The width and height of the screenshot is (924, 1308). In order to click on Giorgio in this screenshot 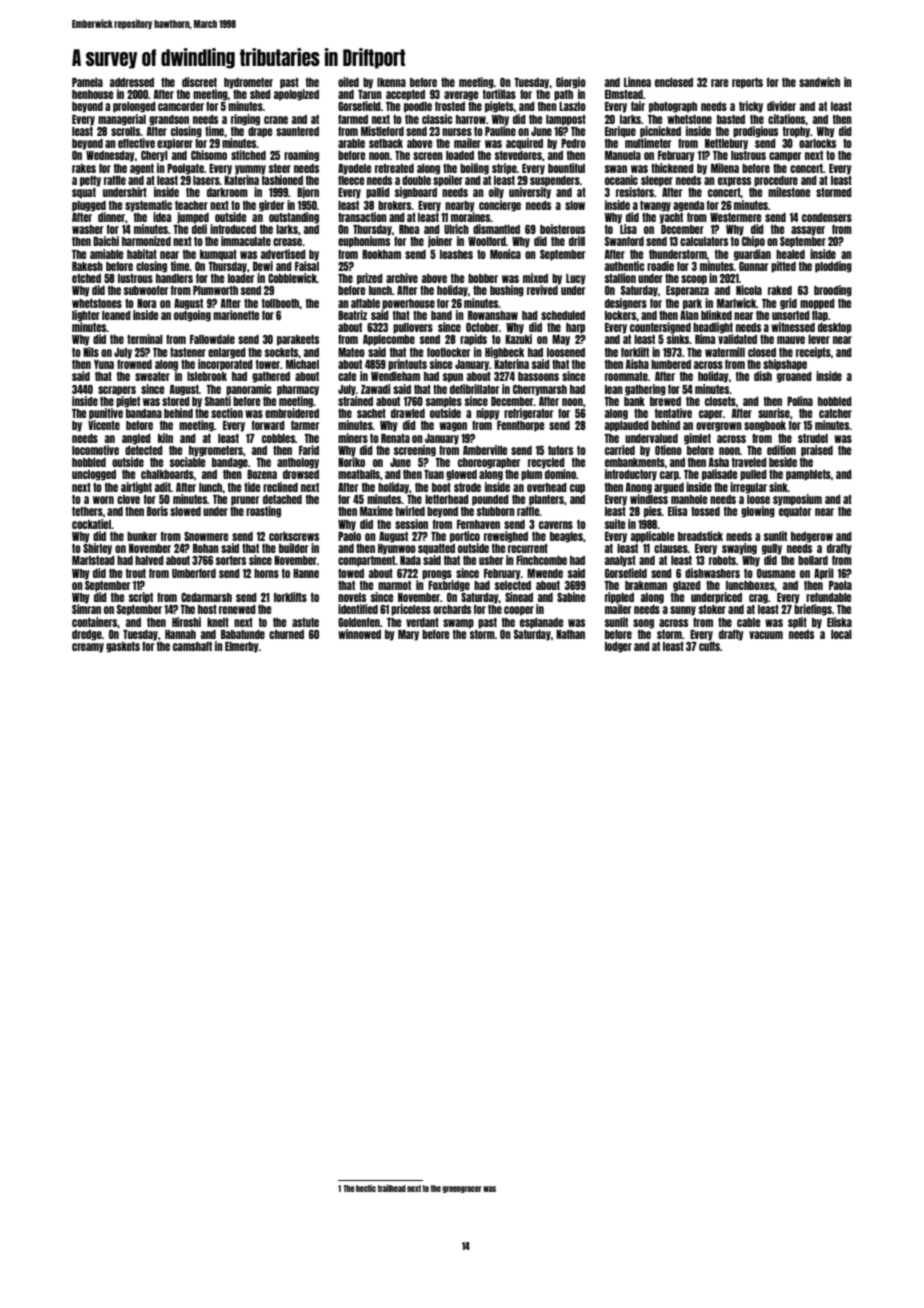, I will do `click(571, 83)`.
